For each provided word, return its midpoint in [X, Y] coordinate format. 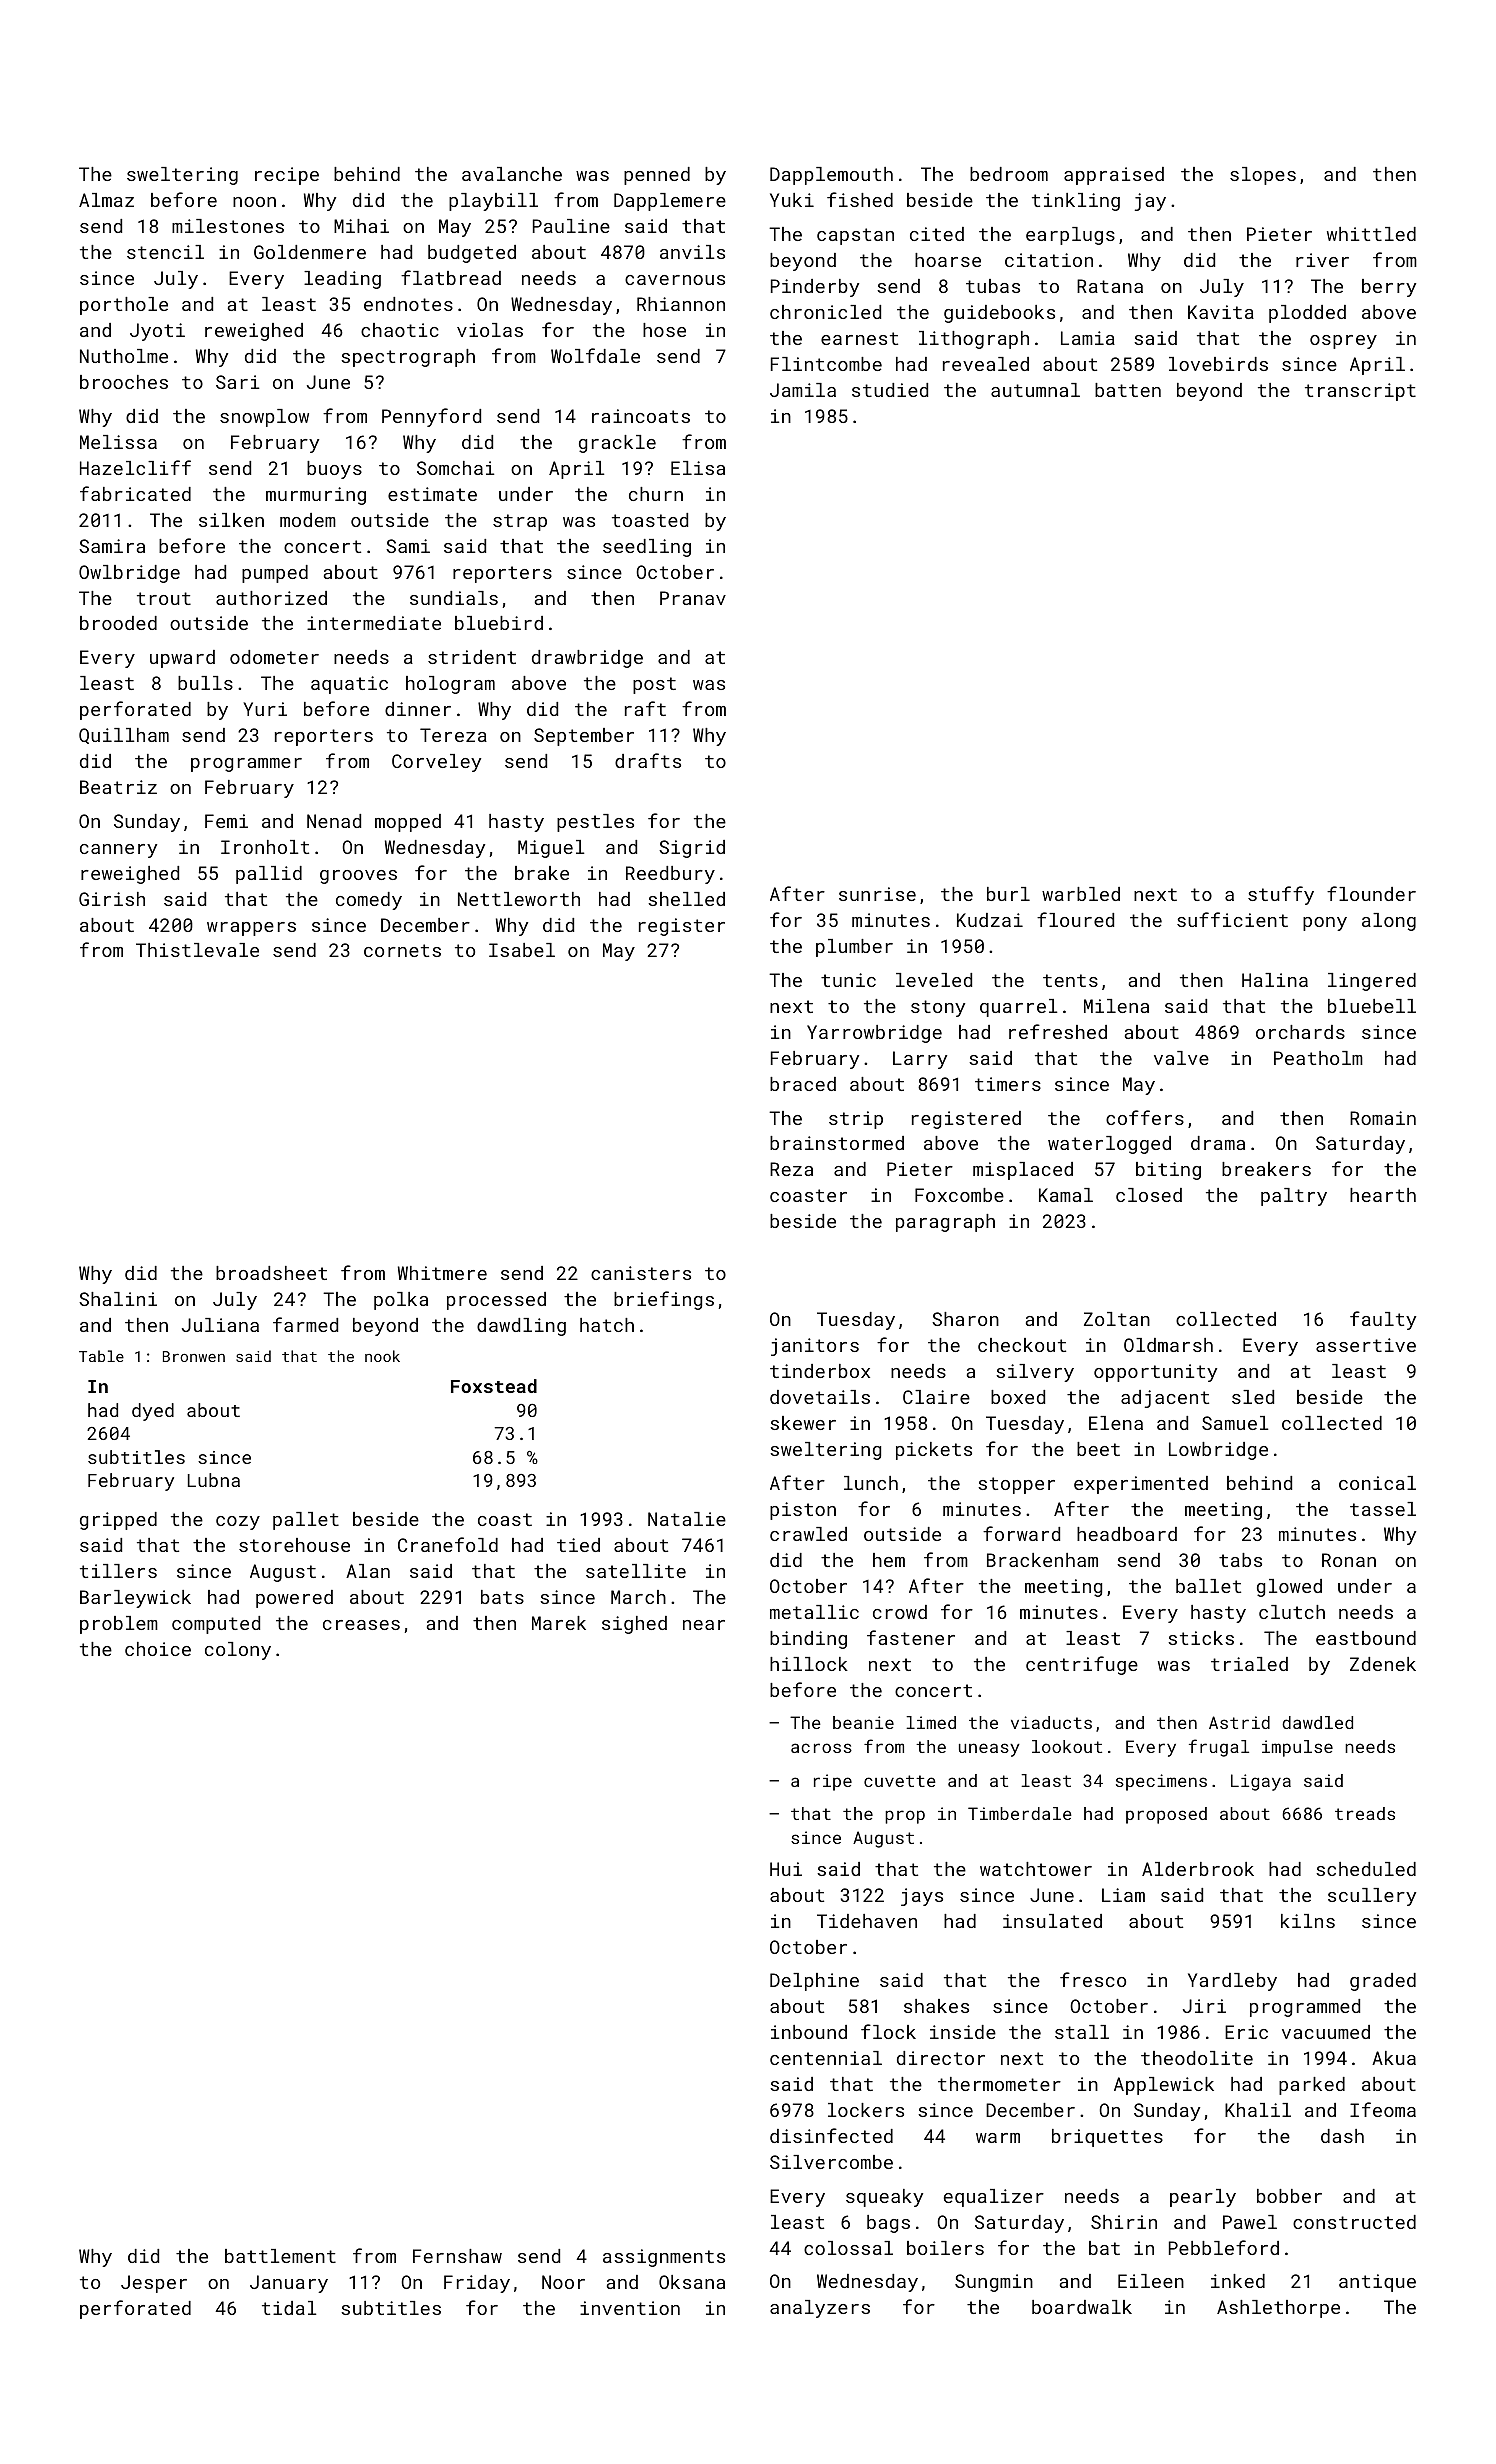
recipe [287, 176]
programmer [246, 765]
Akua [1394, 2058]
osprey [1343, 342]
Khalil [1258, 2110]
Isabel [522, 950]
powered [294, 1599]
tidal [289, 2308]
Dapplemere [670, 202]
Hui [786, 1869]
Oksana [692, 2282]
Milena [1116, 1006]
